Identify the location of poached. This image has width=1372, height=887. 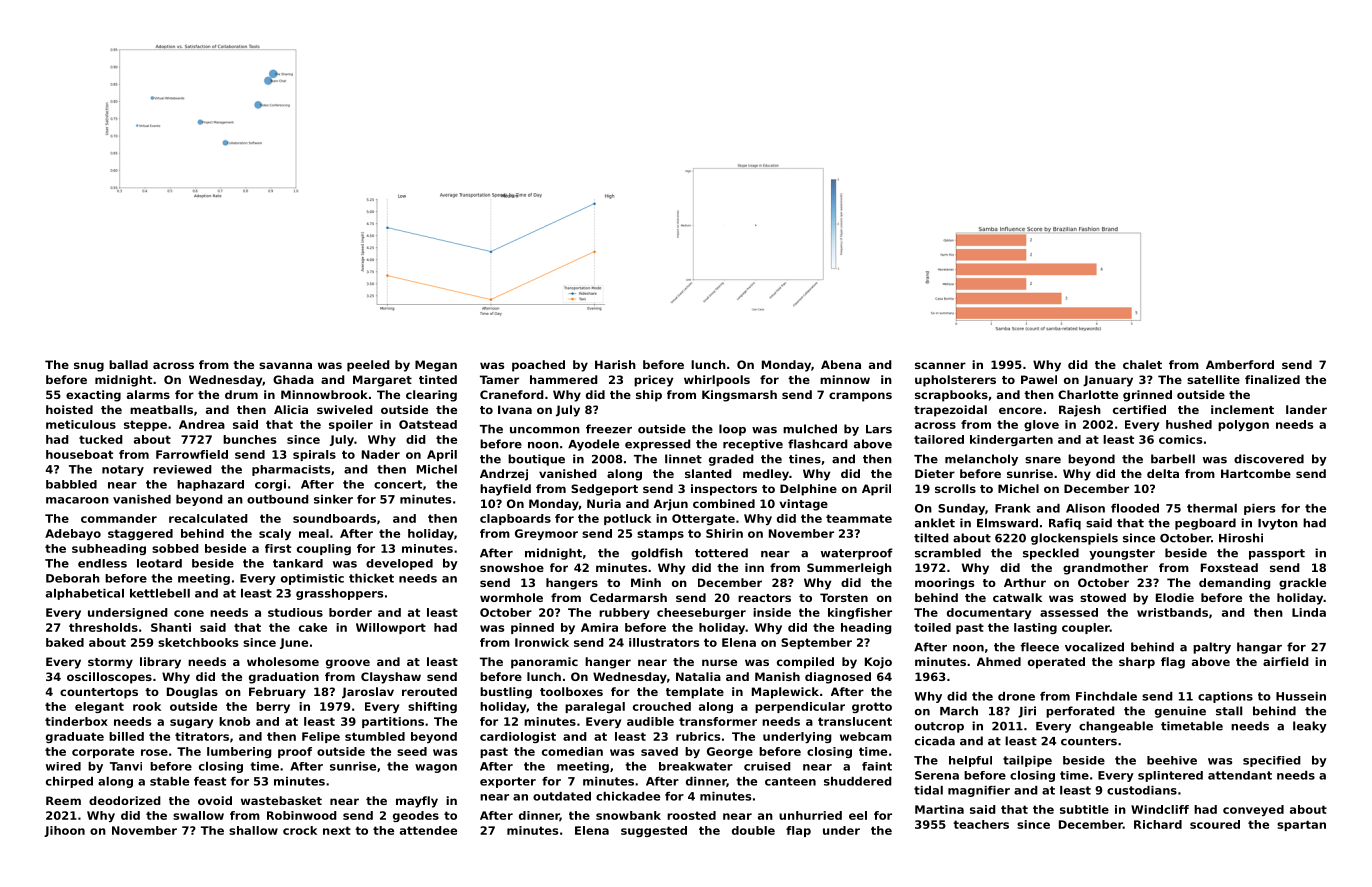
(538, 366).
